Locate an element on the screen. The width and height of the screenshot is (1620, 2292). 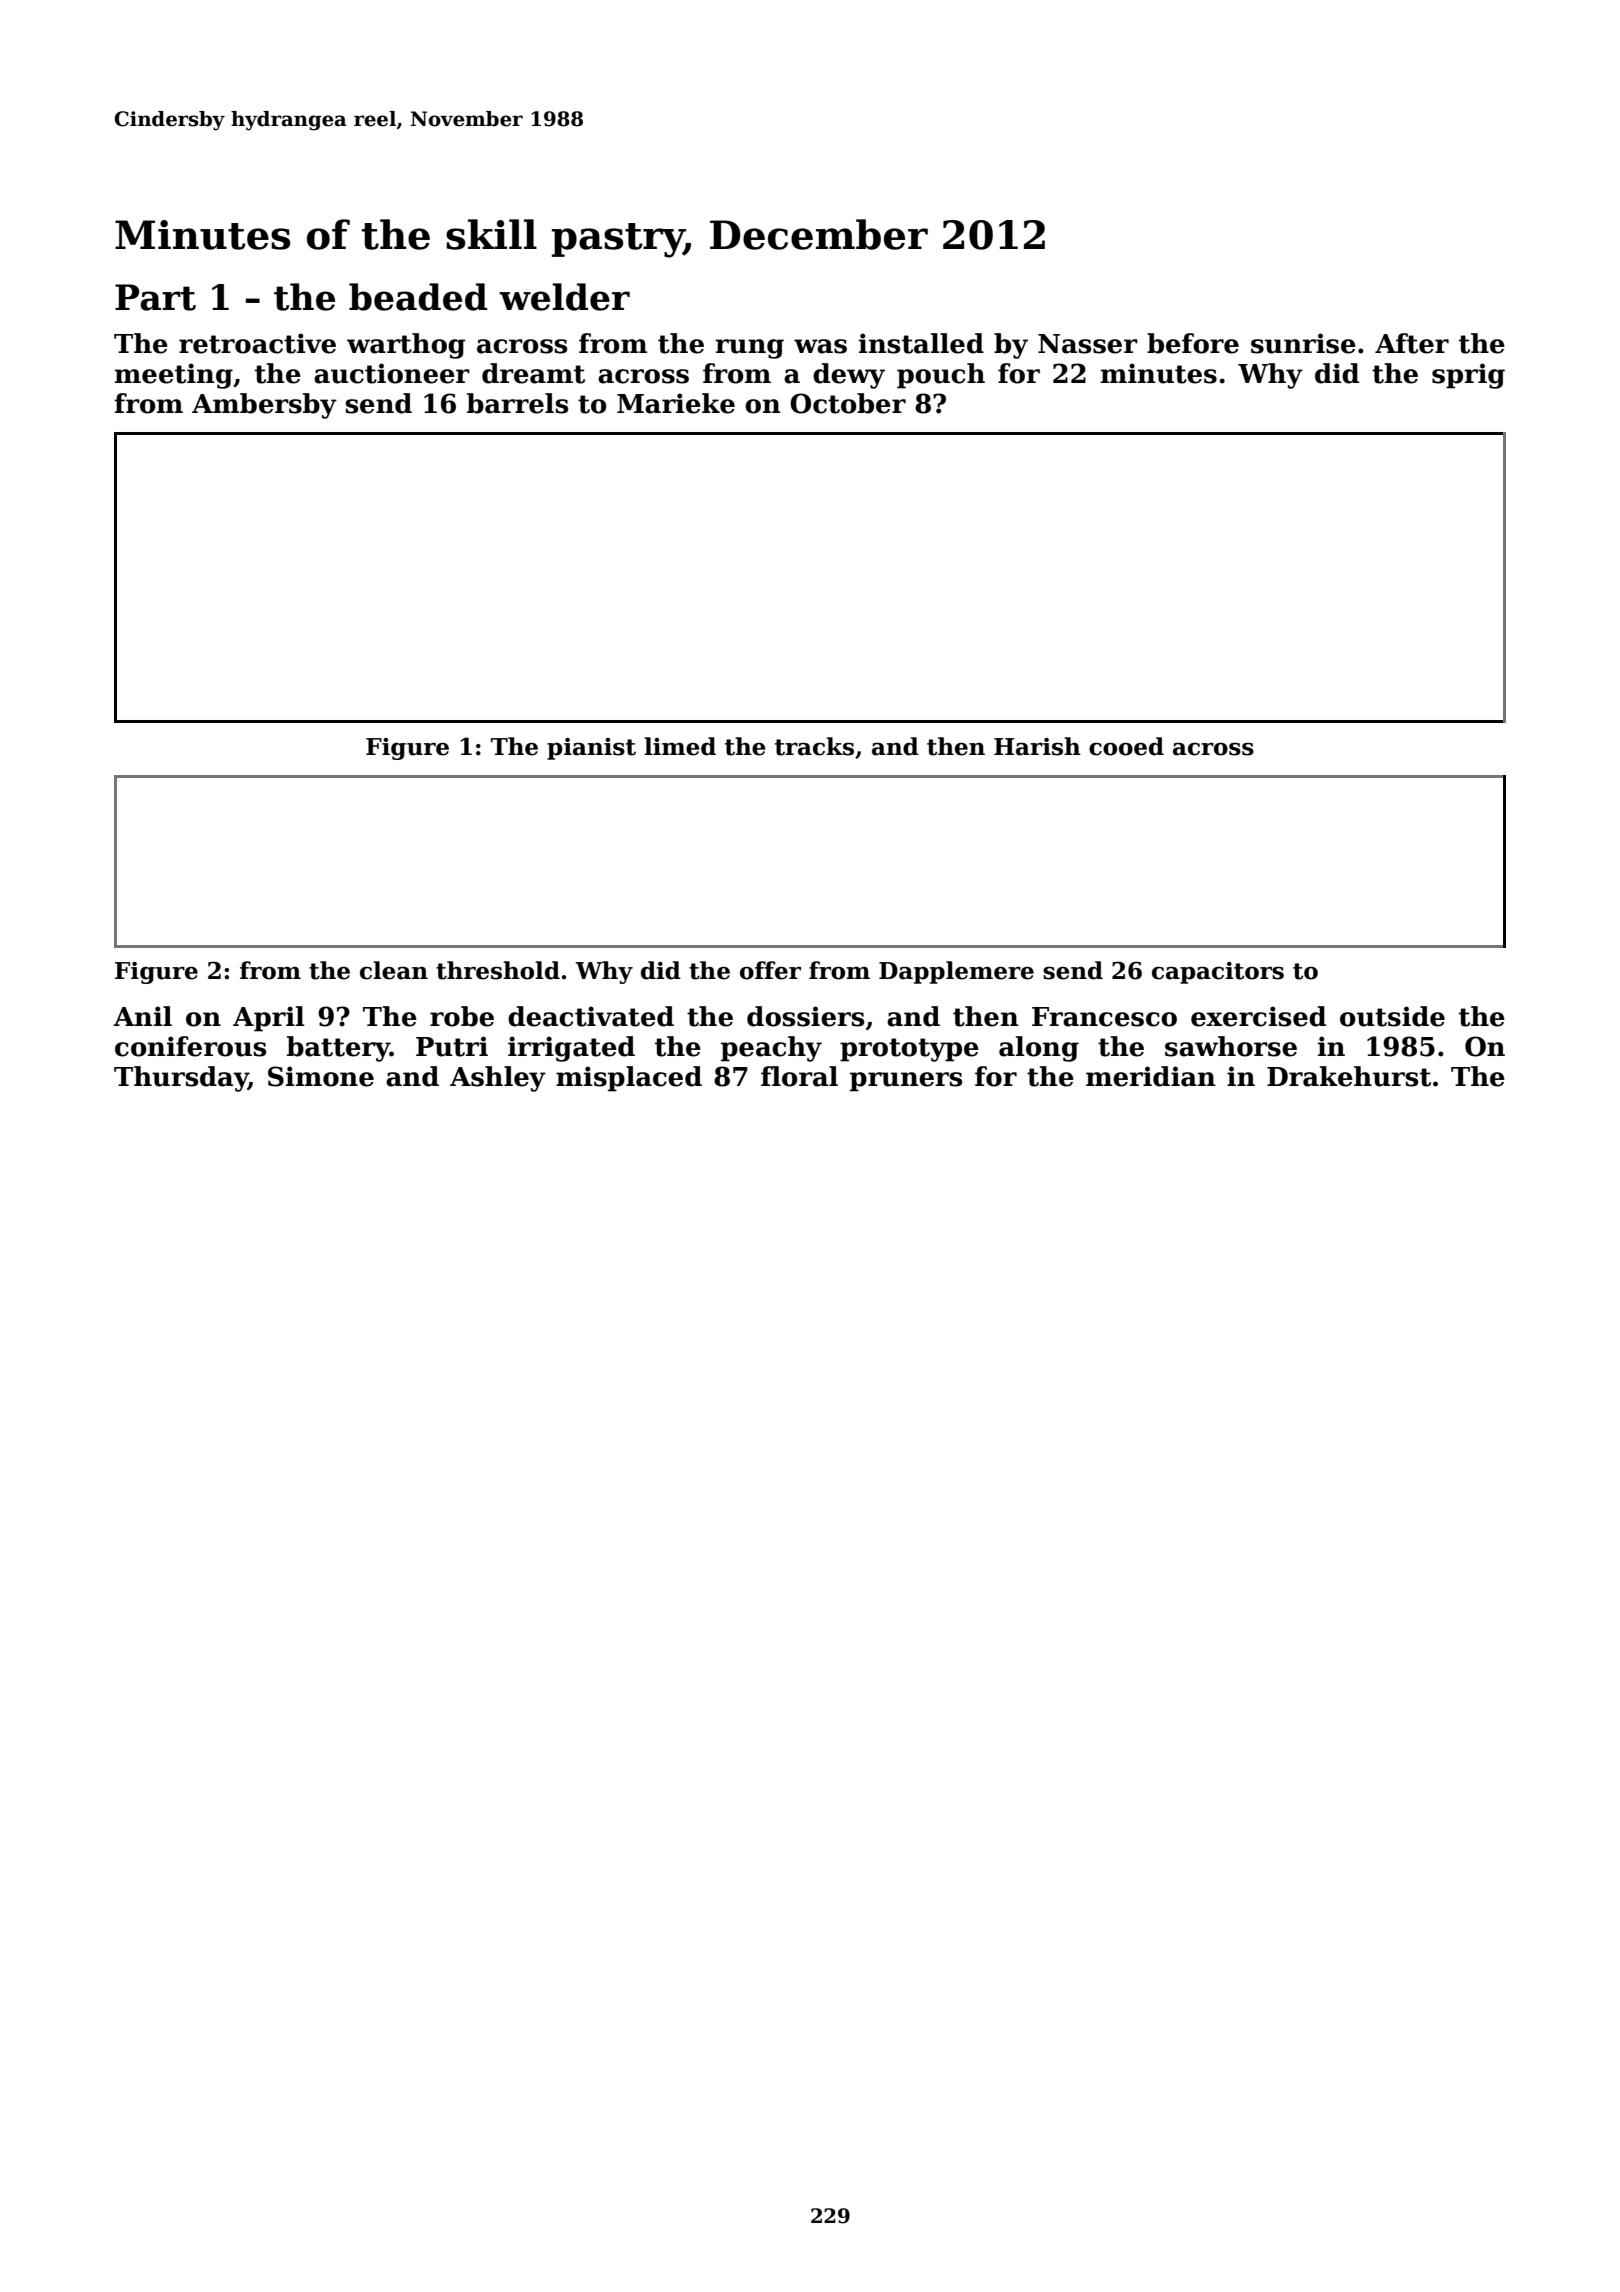
installed is located at coordinates (921, 343).
